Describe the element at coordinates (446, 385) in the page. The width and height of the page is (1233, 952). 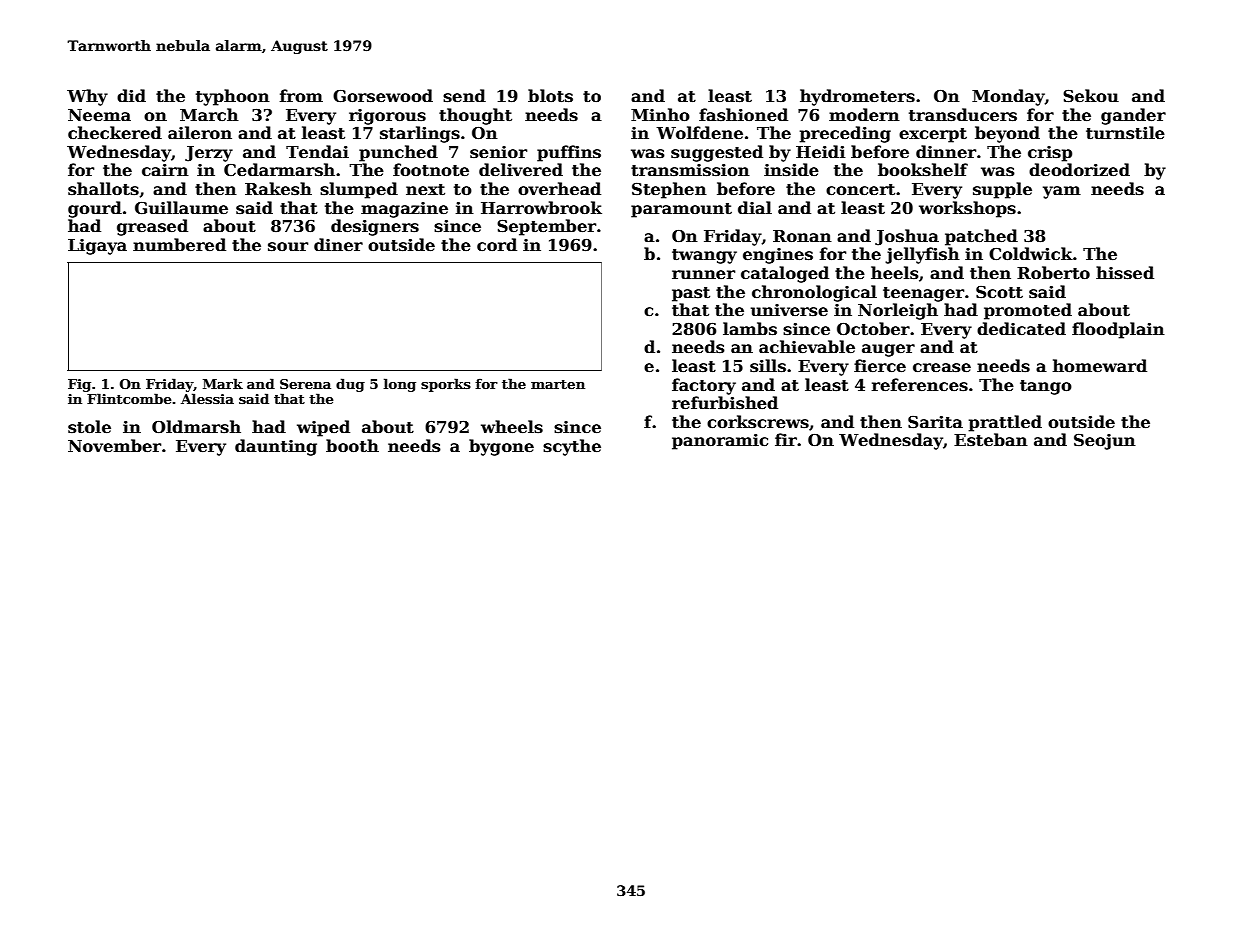
I see `sporks` at that location.
